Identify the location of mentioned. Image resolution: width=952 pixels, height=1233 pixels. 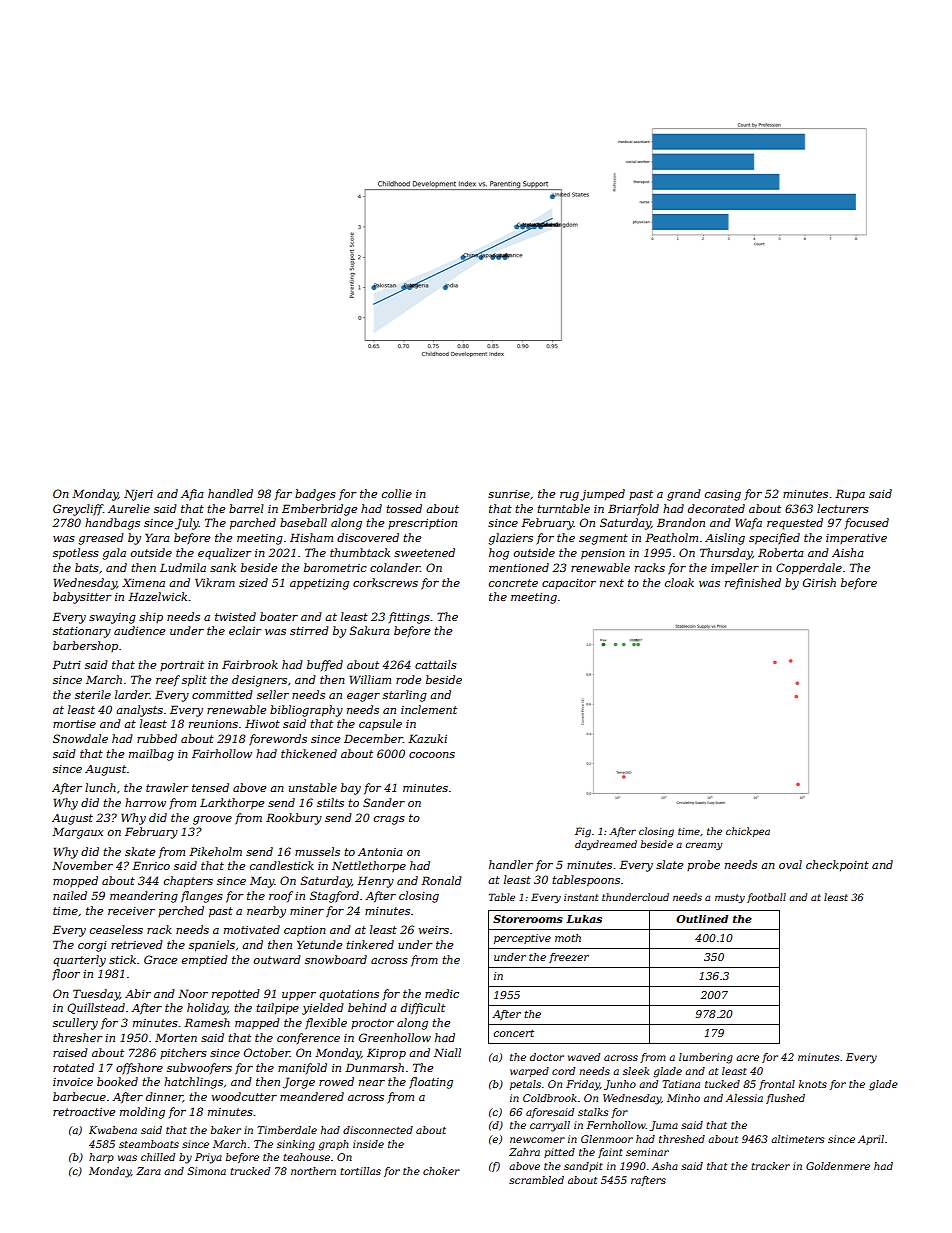
(519, 567).
